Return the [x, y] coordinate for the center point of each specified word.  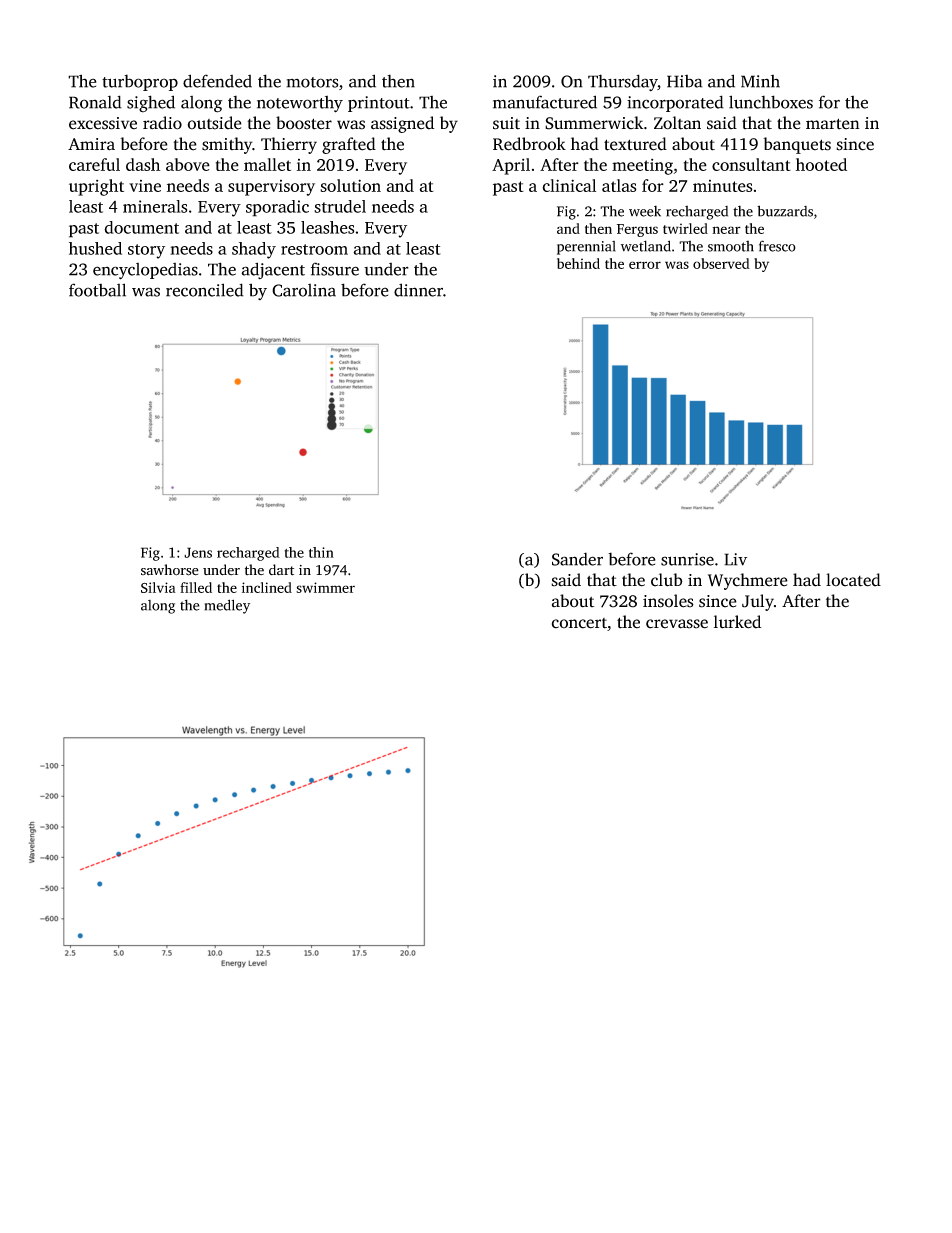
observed [721, 263]
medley [227, 606]
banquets [797, 145]
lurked [737, 622]
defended [217, 81]
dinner [418, 290]
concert [579, 623]
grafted [349, 145]
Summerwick [594, 123]
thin [321, 552]
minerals [155, 206]
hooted [821, 164]
